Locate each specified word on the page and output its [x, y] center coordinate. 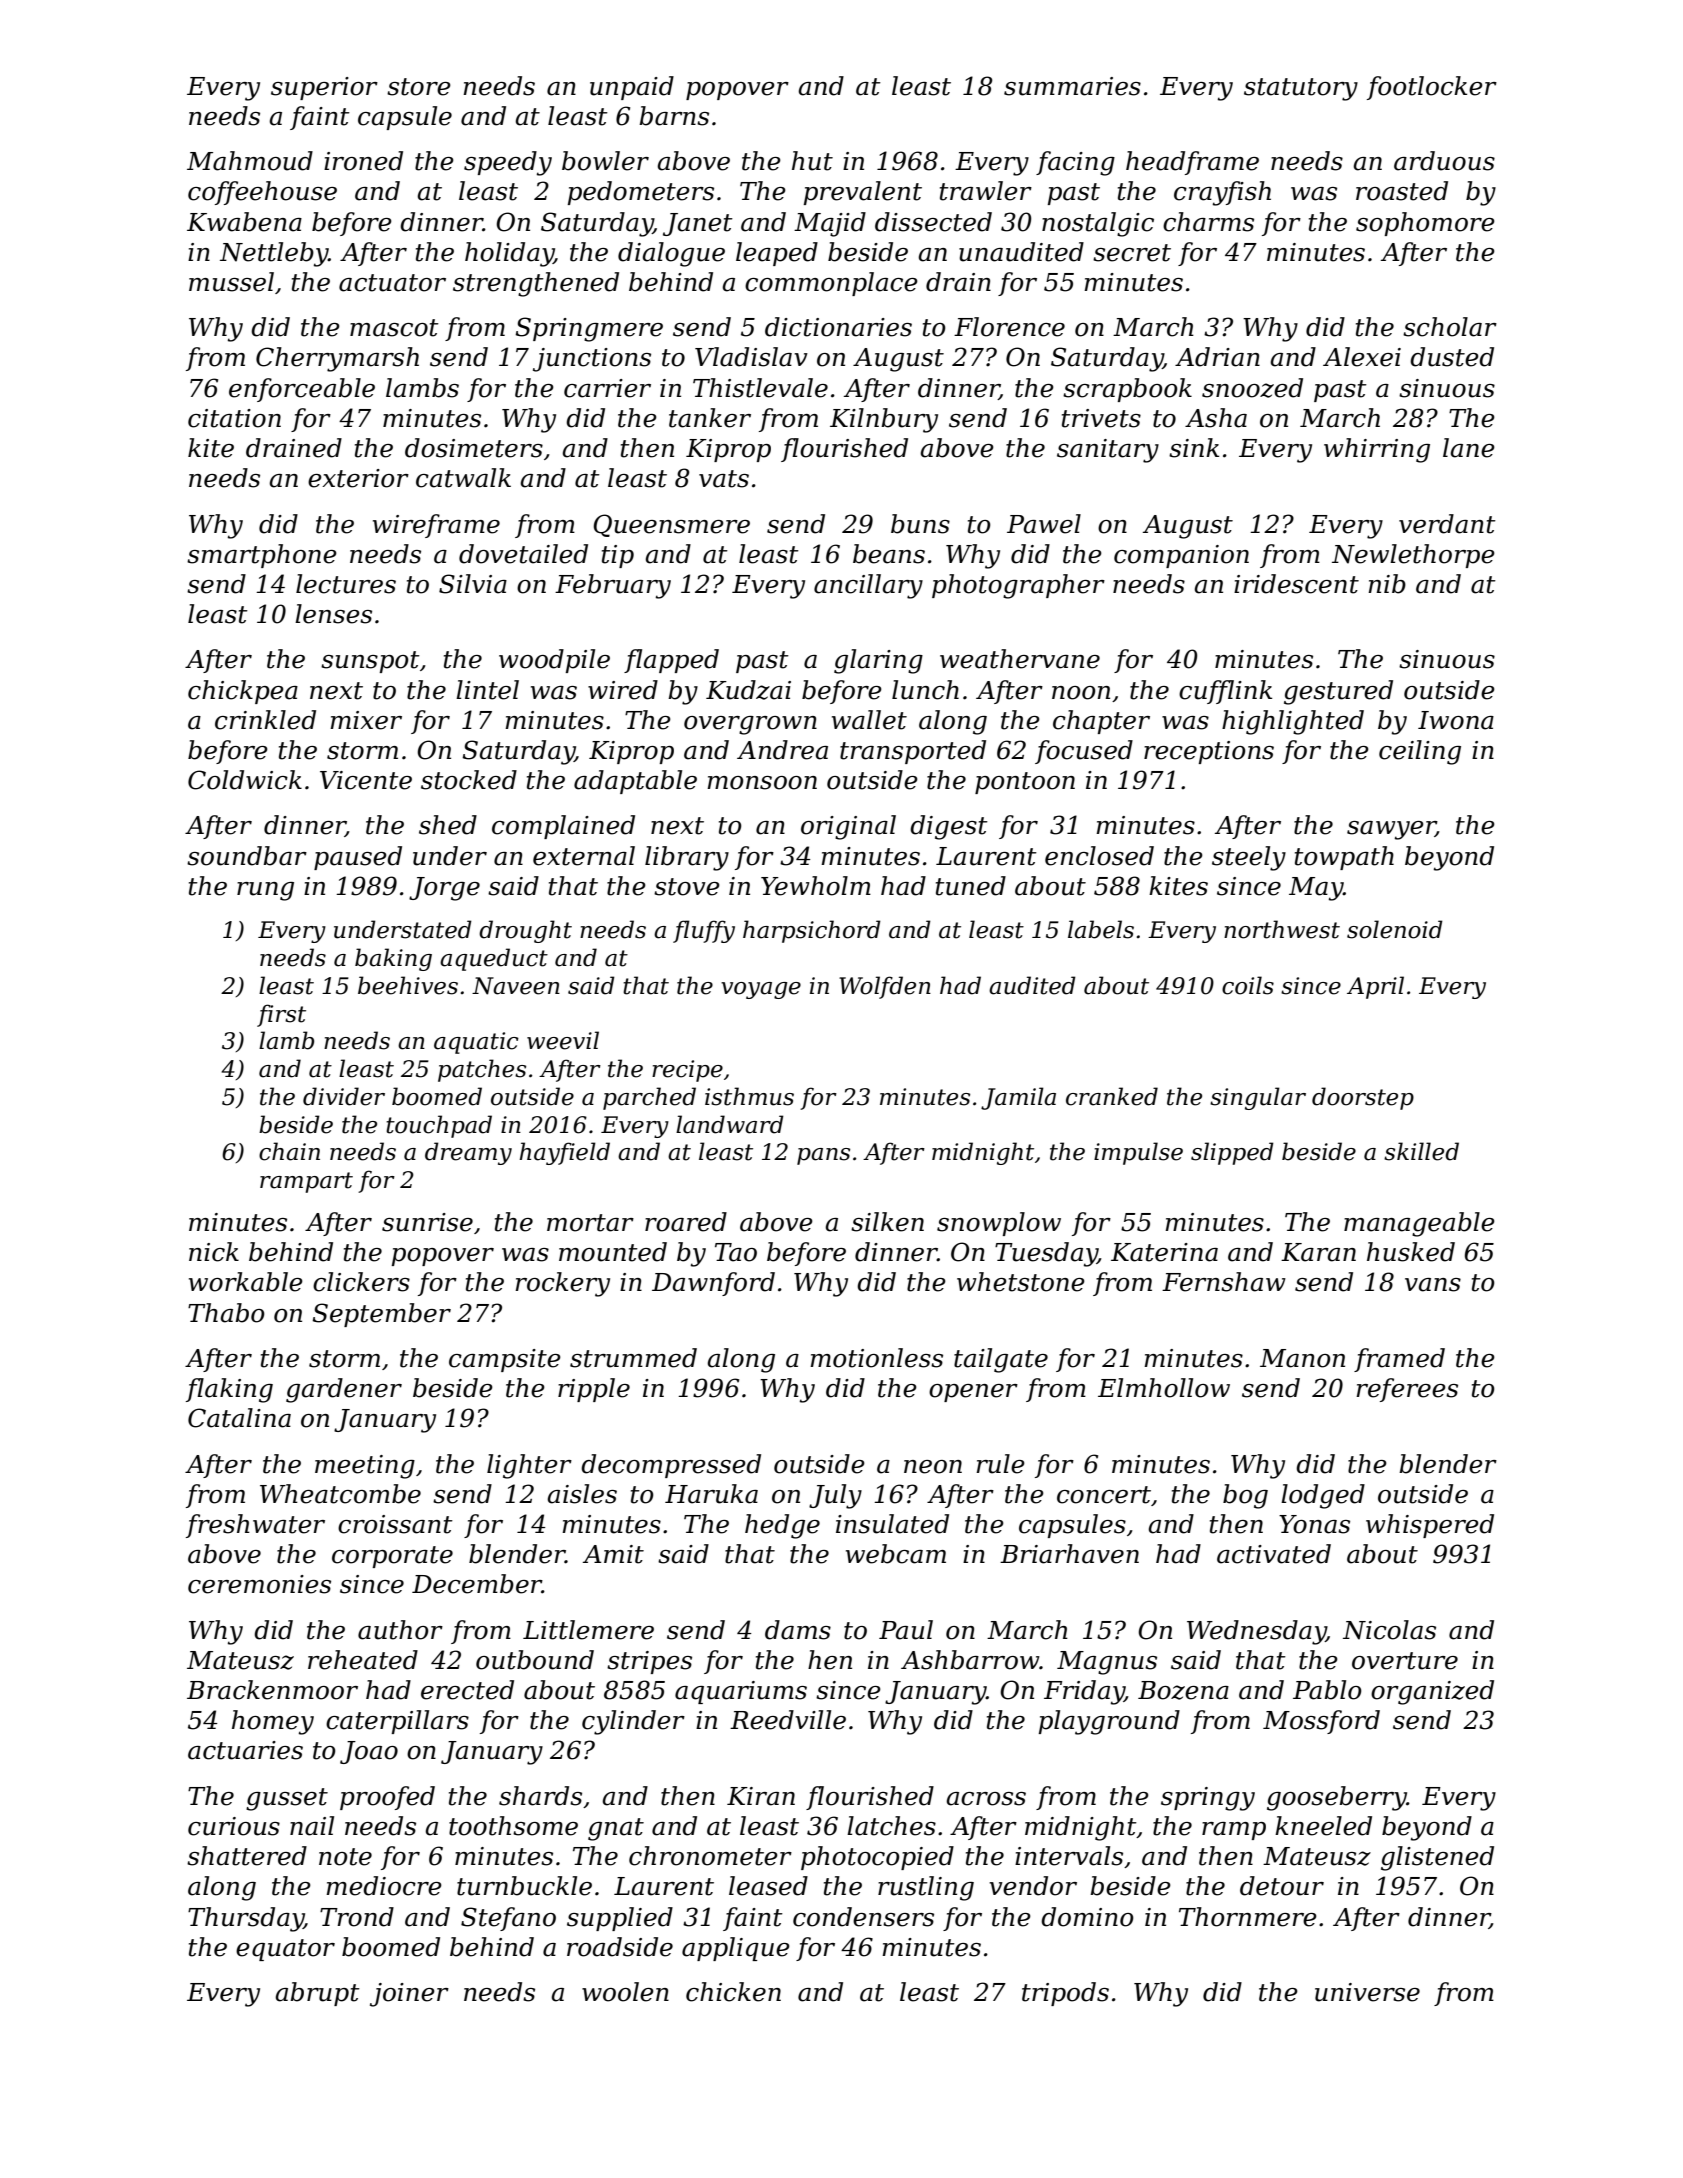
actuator [392, 283]
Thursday [246, 1919]
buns [920, 524]
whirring [1377, 450]
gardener [344, 1390]
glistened [1437, 1858]
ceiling [1420, 752]
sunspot [370, 662]
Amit [613, 1554]
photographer [1018, 586]
